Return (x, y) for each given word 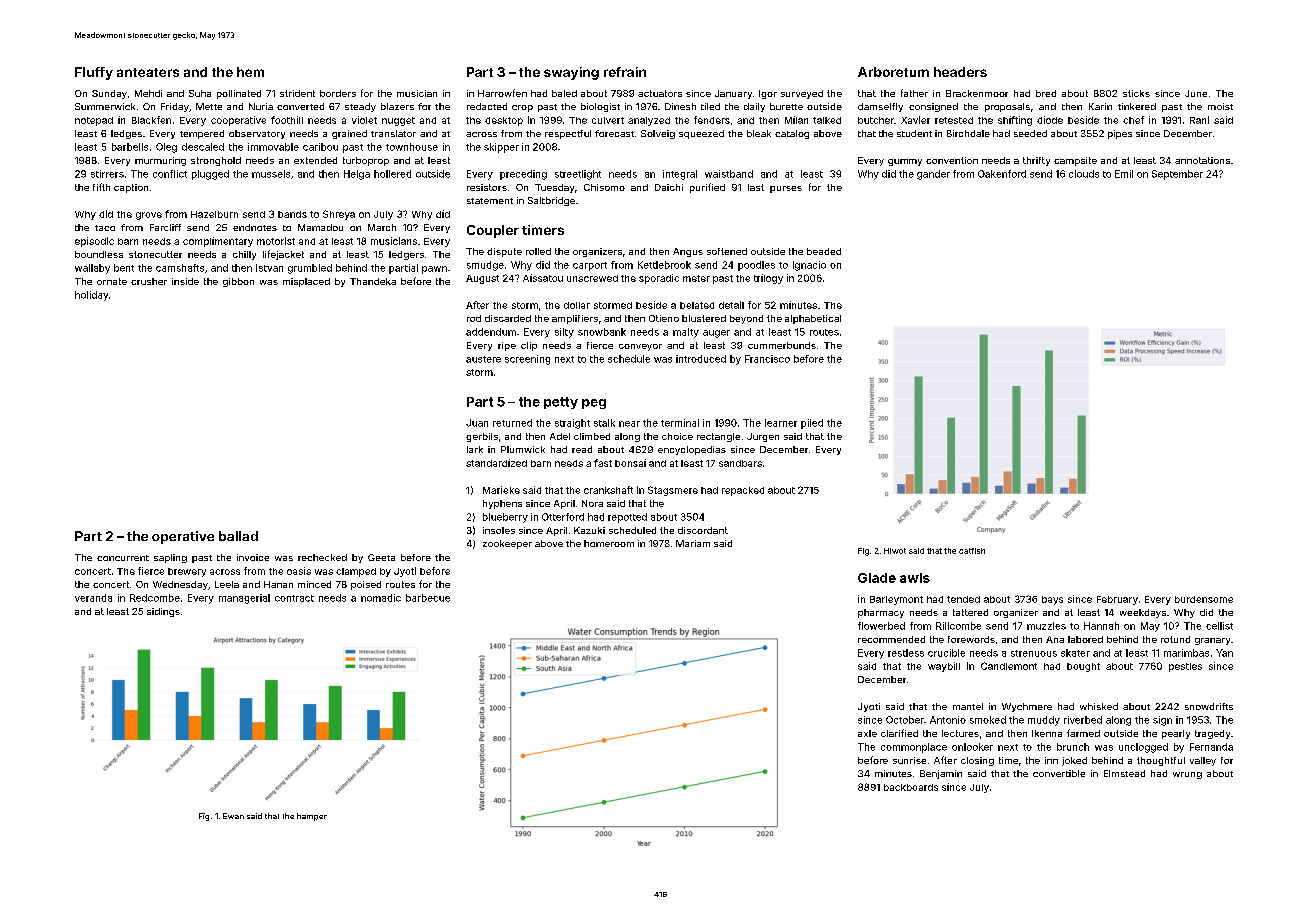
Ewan (233, 816)
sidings (163, 612)
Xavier (915, 120)
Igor (768, 94)
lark (475, 449)
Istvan (269, 268)
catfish (972, 551)
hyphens (502, 504)
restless (906, 653)
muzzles (1046, 626)
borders (338, 93)
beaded (824, 251)
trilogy (768, 279)
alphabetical (813, 319)
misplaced (306, 282)
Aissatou (543, 278)
